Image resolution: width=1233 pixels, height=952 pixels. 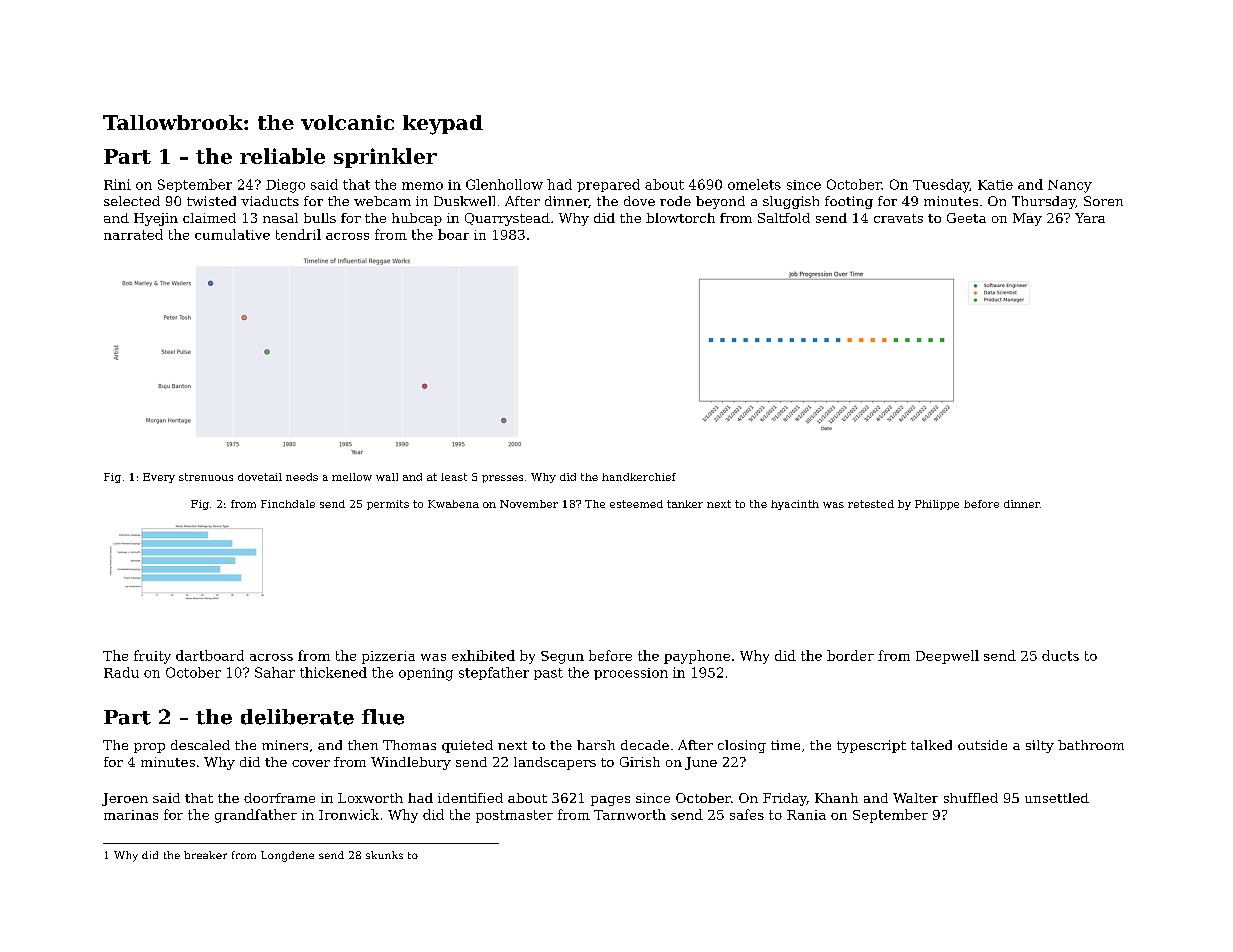 I want to click on skunks, so click(x=384, y=855).
